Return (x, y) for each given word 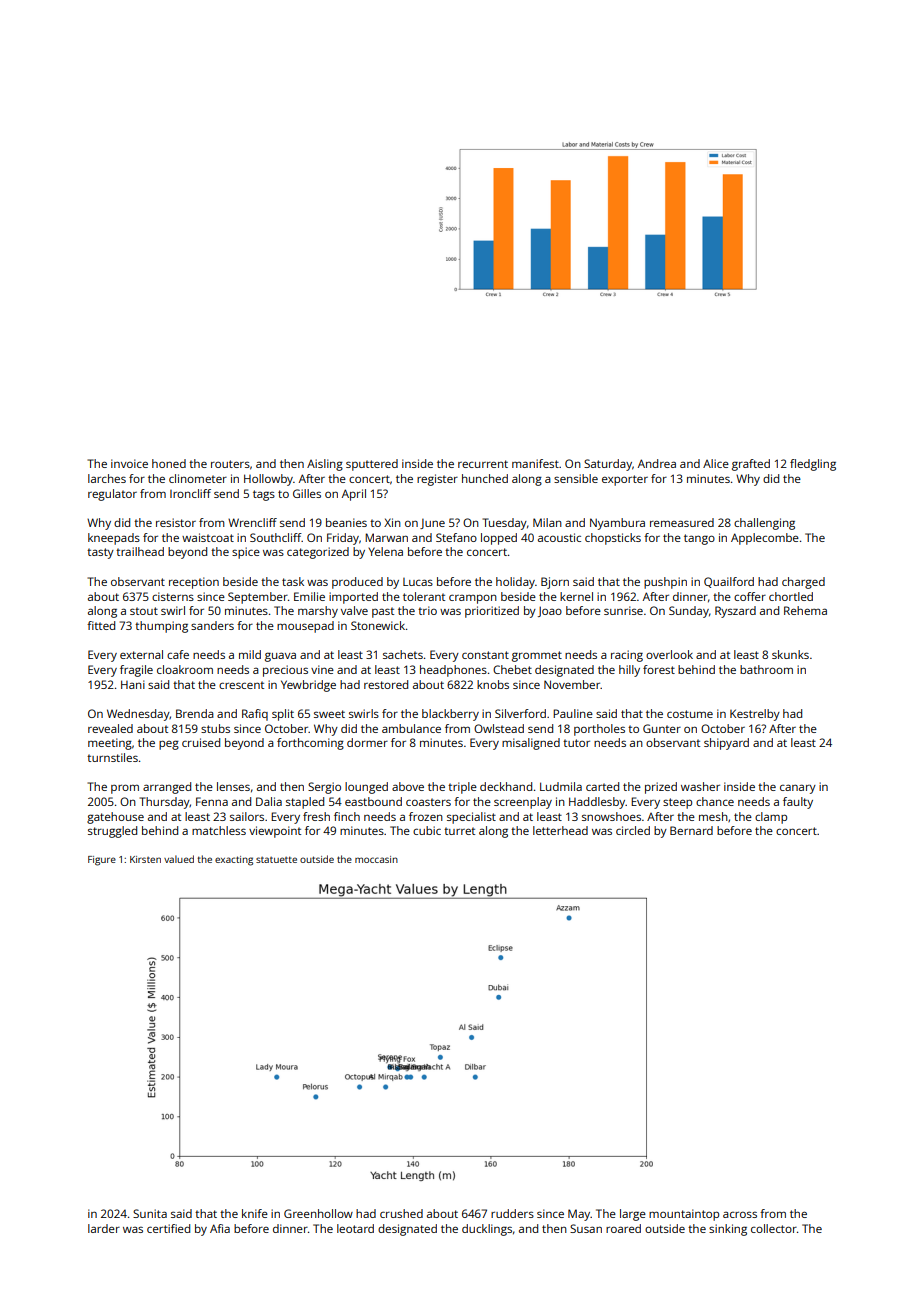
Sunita (150, 1213)
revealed (110, 728)
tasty (100, 553)
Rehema (805, 610)
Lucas (418, 582)
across (740, 1214)
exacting (234, 861)
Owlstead (499, 728)
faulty (798, 803)
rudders (512, 1213)
